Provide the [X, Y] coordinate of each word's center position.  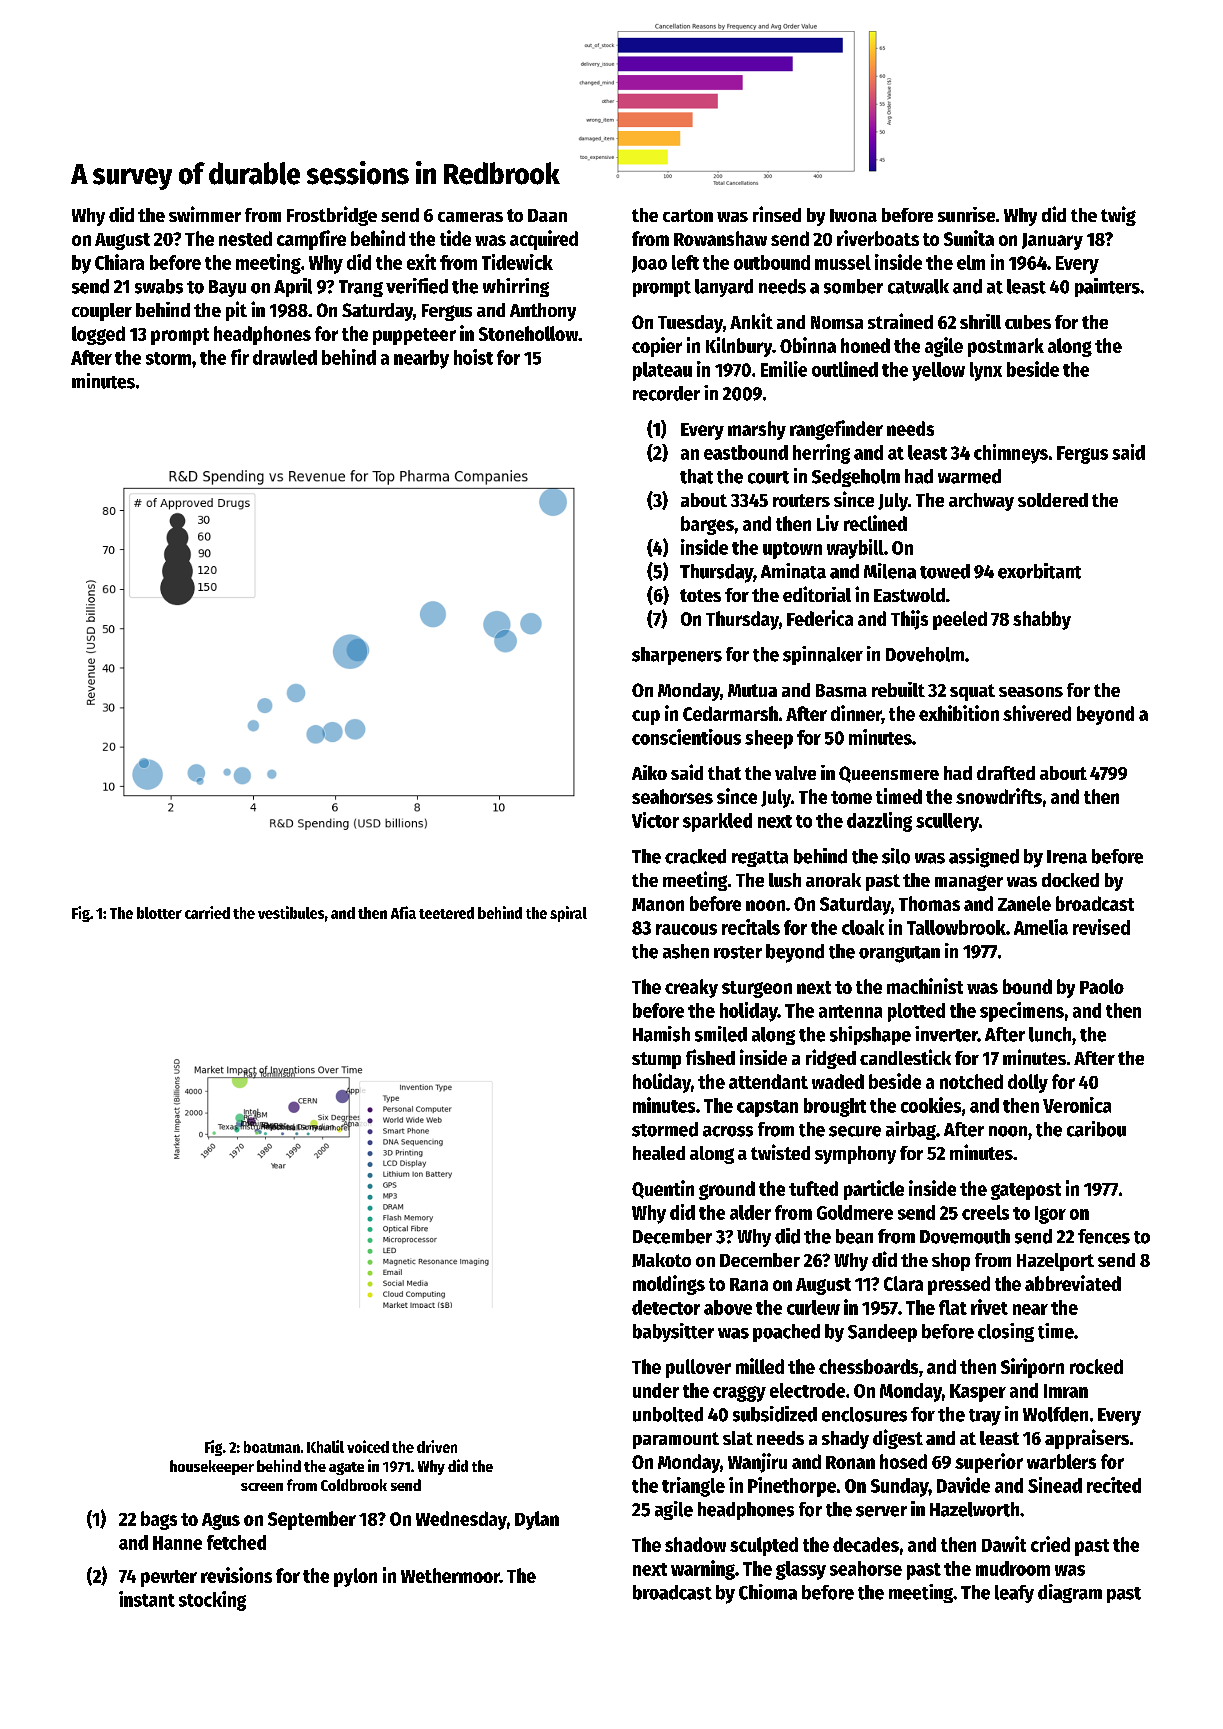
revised [1101, 927]
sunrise [966, 214]
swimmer [205, 214]
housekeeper [212, 1467]
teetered [446, 913]
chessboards [868, 1366]
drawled [285, 357]
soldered [1053, 500]
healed [659, 1153]
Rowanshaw [720, 238]
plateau [662, 371]
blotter [159, 913]
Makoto [661, 1260]
